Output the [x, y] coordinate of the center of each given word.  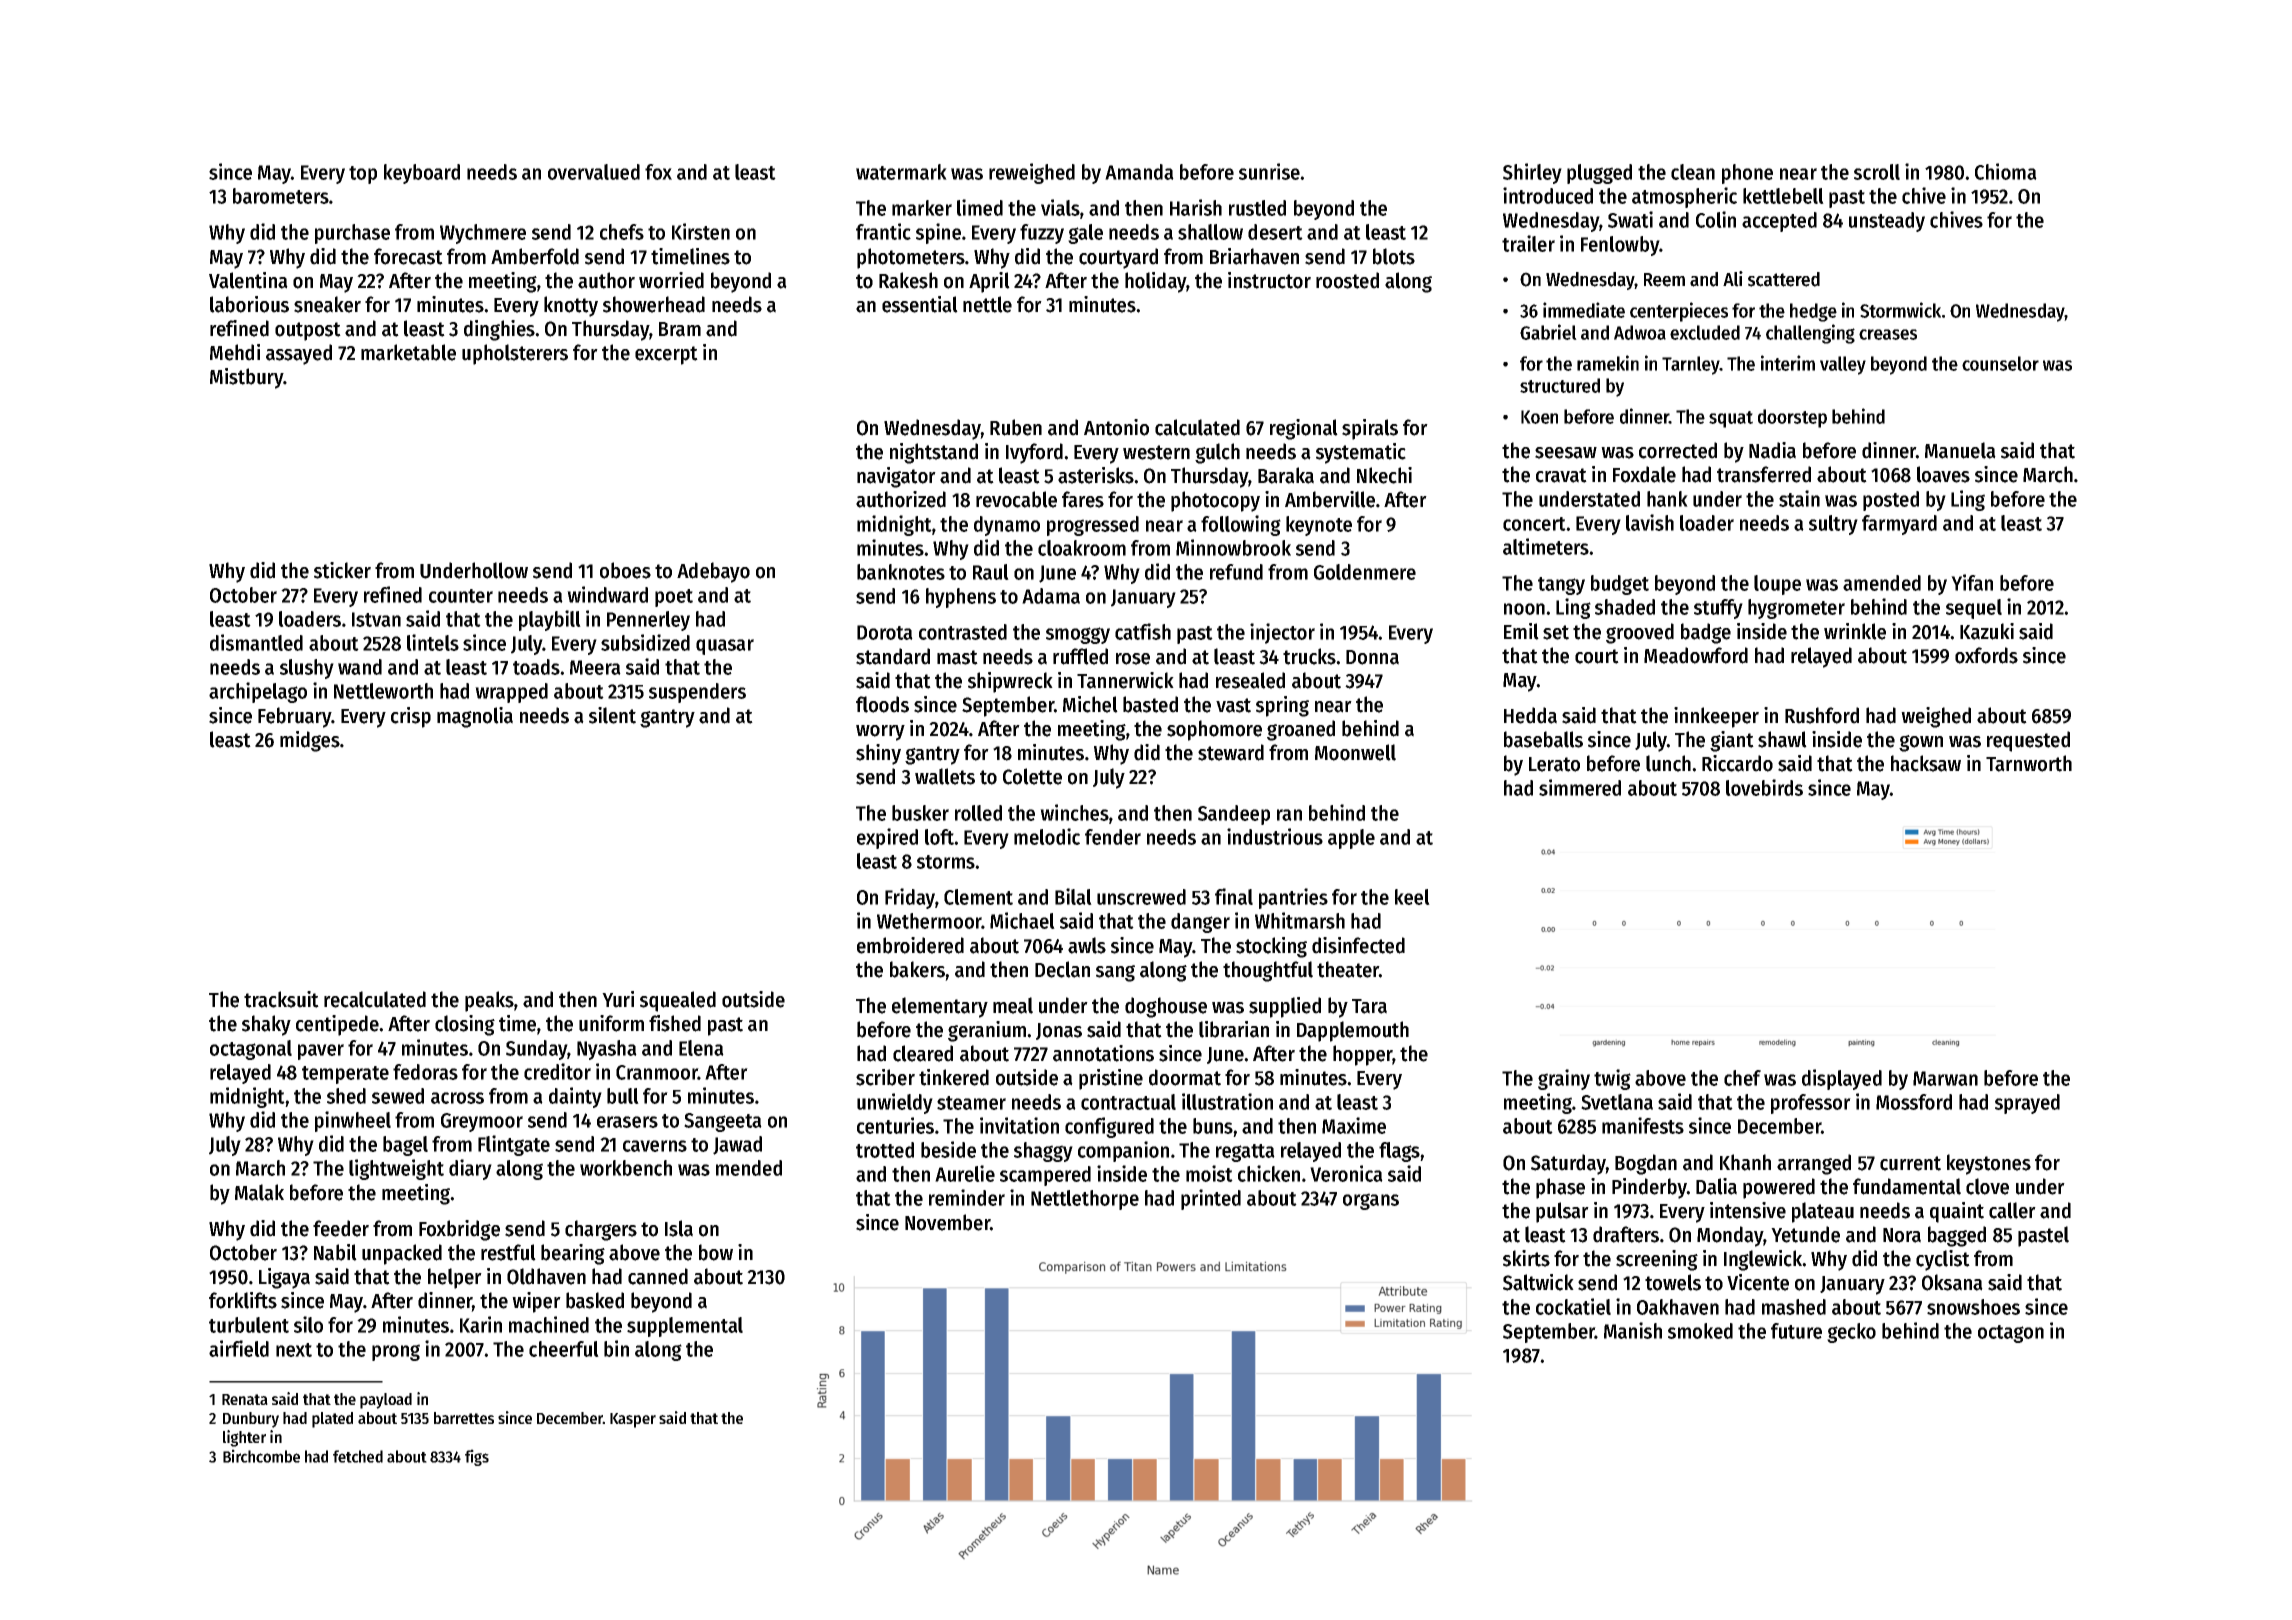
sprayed [2027, 1104]
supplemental [685, 1327]
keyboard [422, 174]
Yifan [1972, 582]
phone [1747, 174]
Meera [595, 667]
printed [1211, 1199]
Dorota [885, 632]
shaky [266, 1025]
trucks [1309, 656]
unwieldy [895, 1103]
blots [1394, 256]
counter [461, 596]
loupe [1777, 585]
